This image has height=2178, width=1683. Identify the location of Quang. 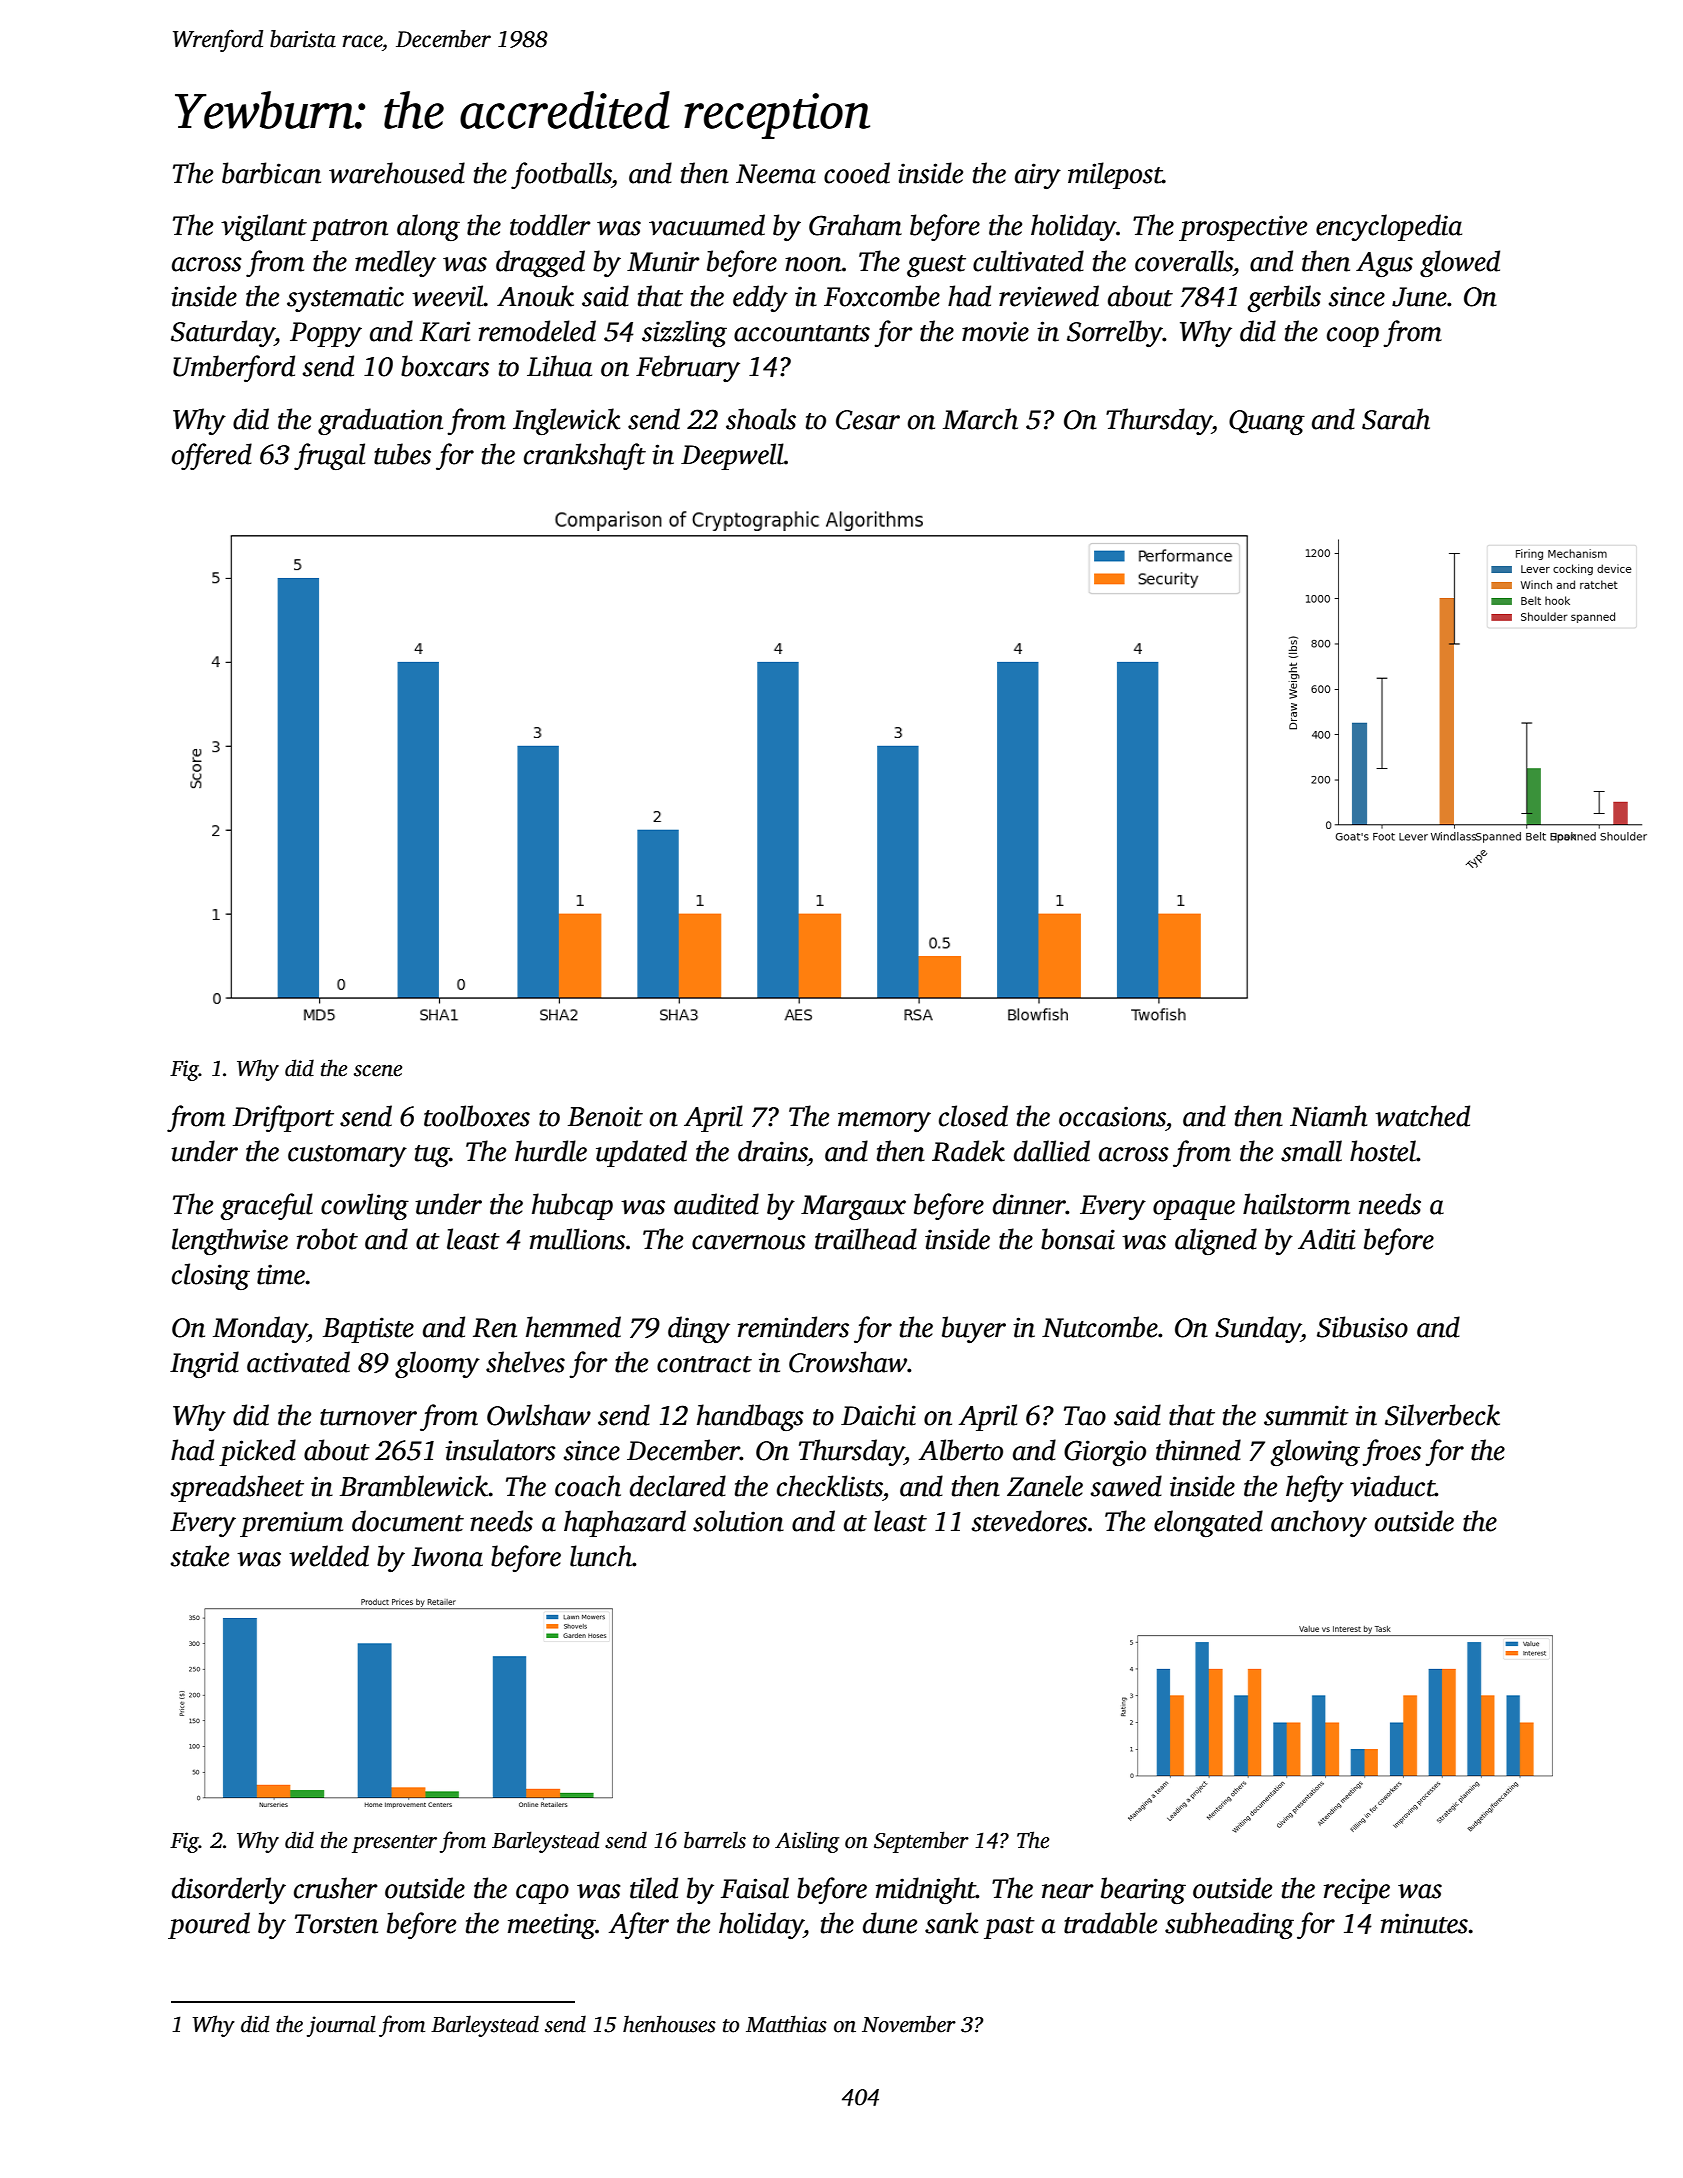
(1267, 422).
